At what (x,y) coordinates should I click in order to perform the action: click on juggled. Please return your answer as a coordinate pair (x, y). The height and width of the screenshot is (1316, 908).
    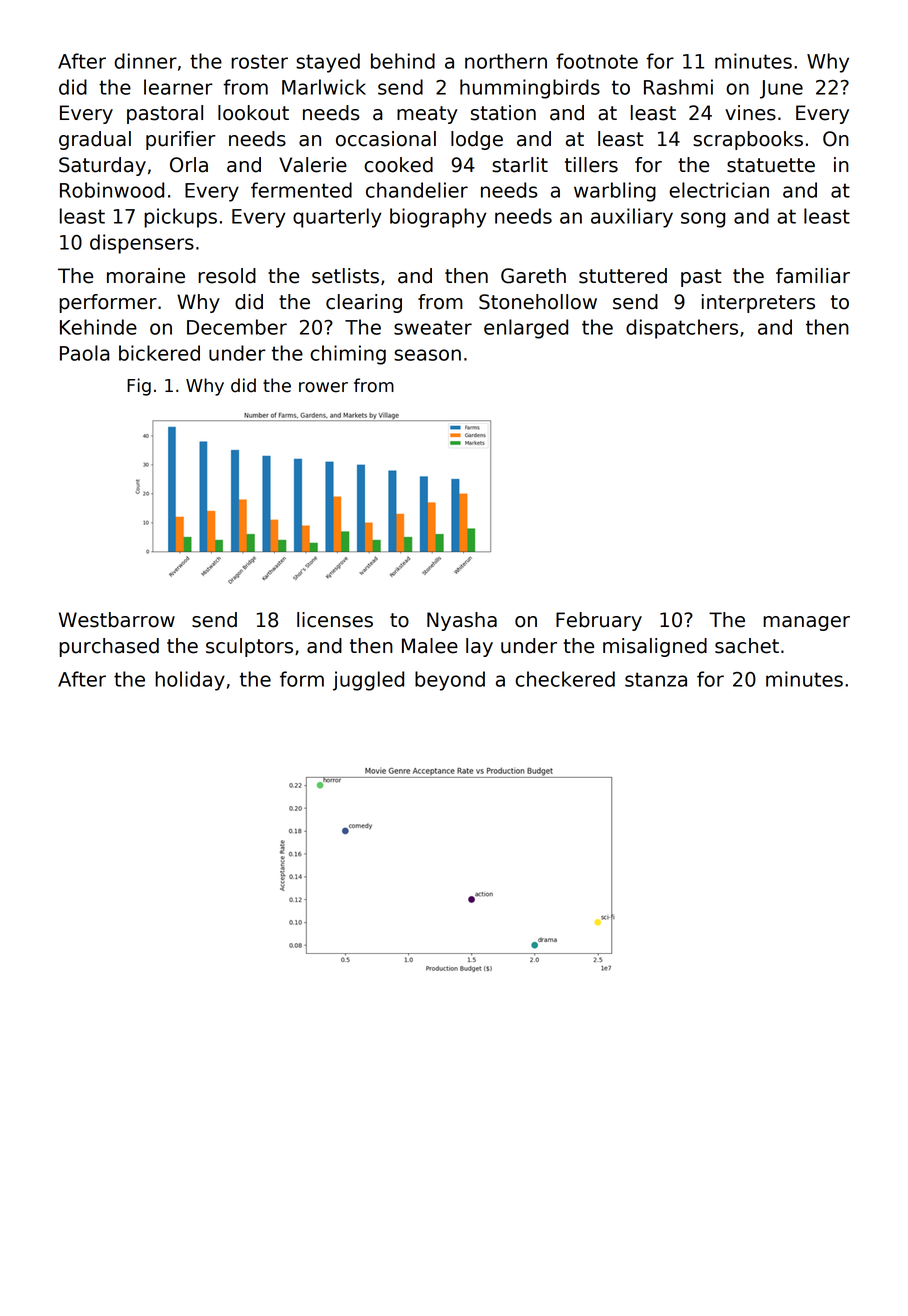
    Looking at the image, I should click on (368, 681).
